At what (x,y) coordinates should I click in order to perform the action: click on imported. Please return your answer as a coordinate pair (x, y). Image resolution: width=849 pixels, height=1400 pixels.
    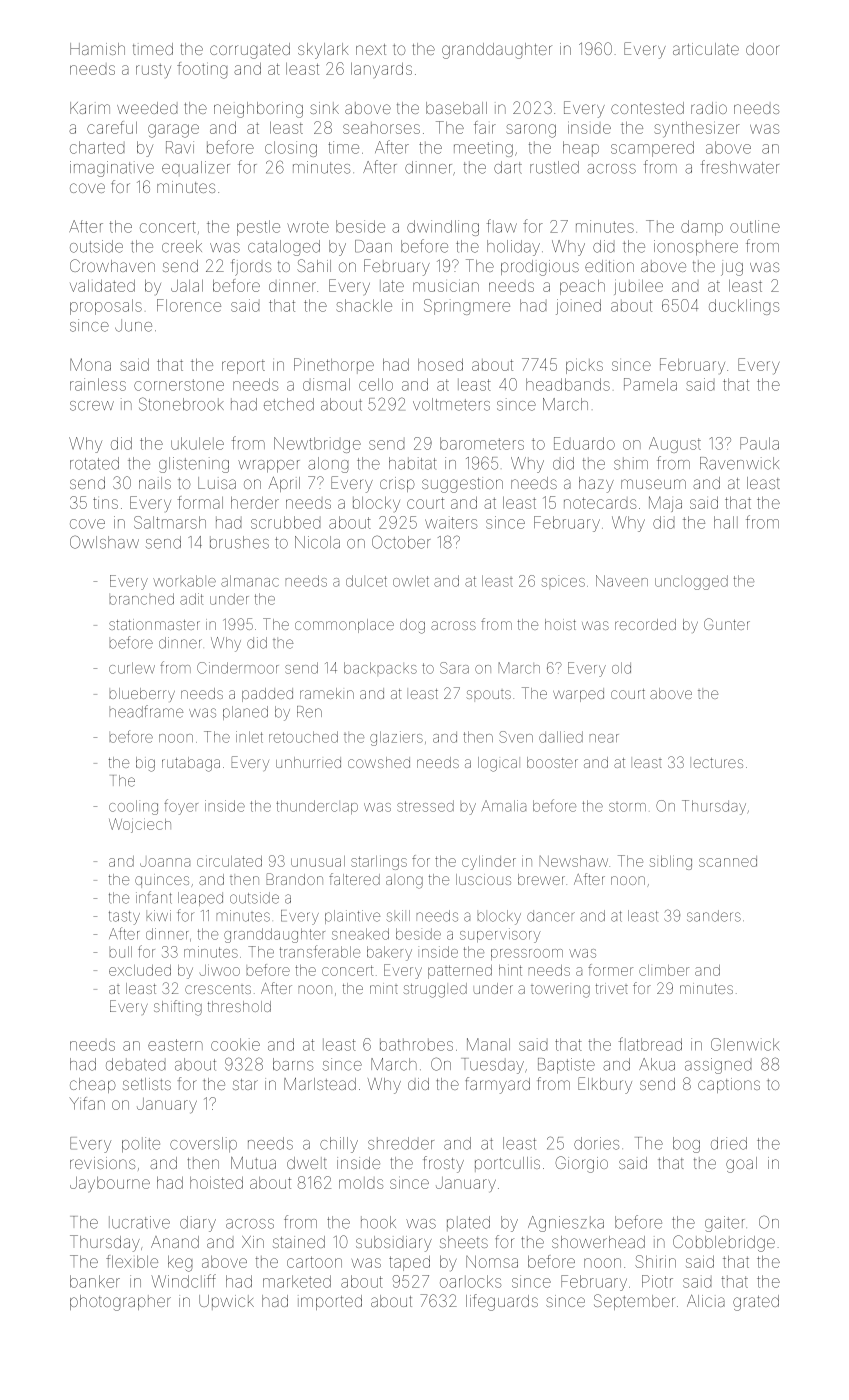
    Looking at the image, I should click on (330, 1302).
